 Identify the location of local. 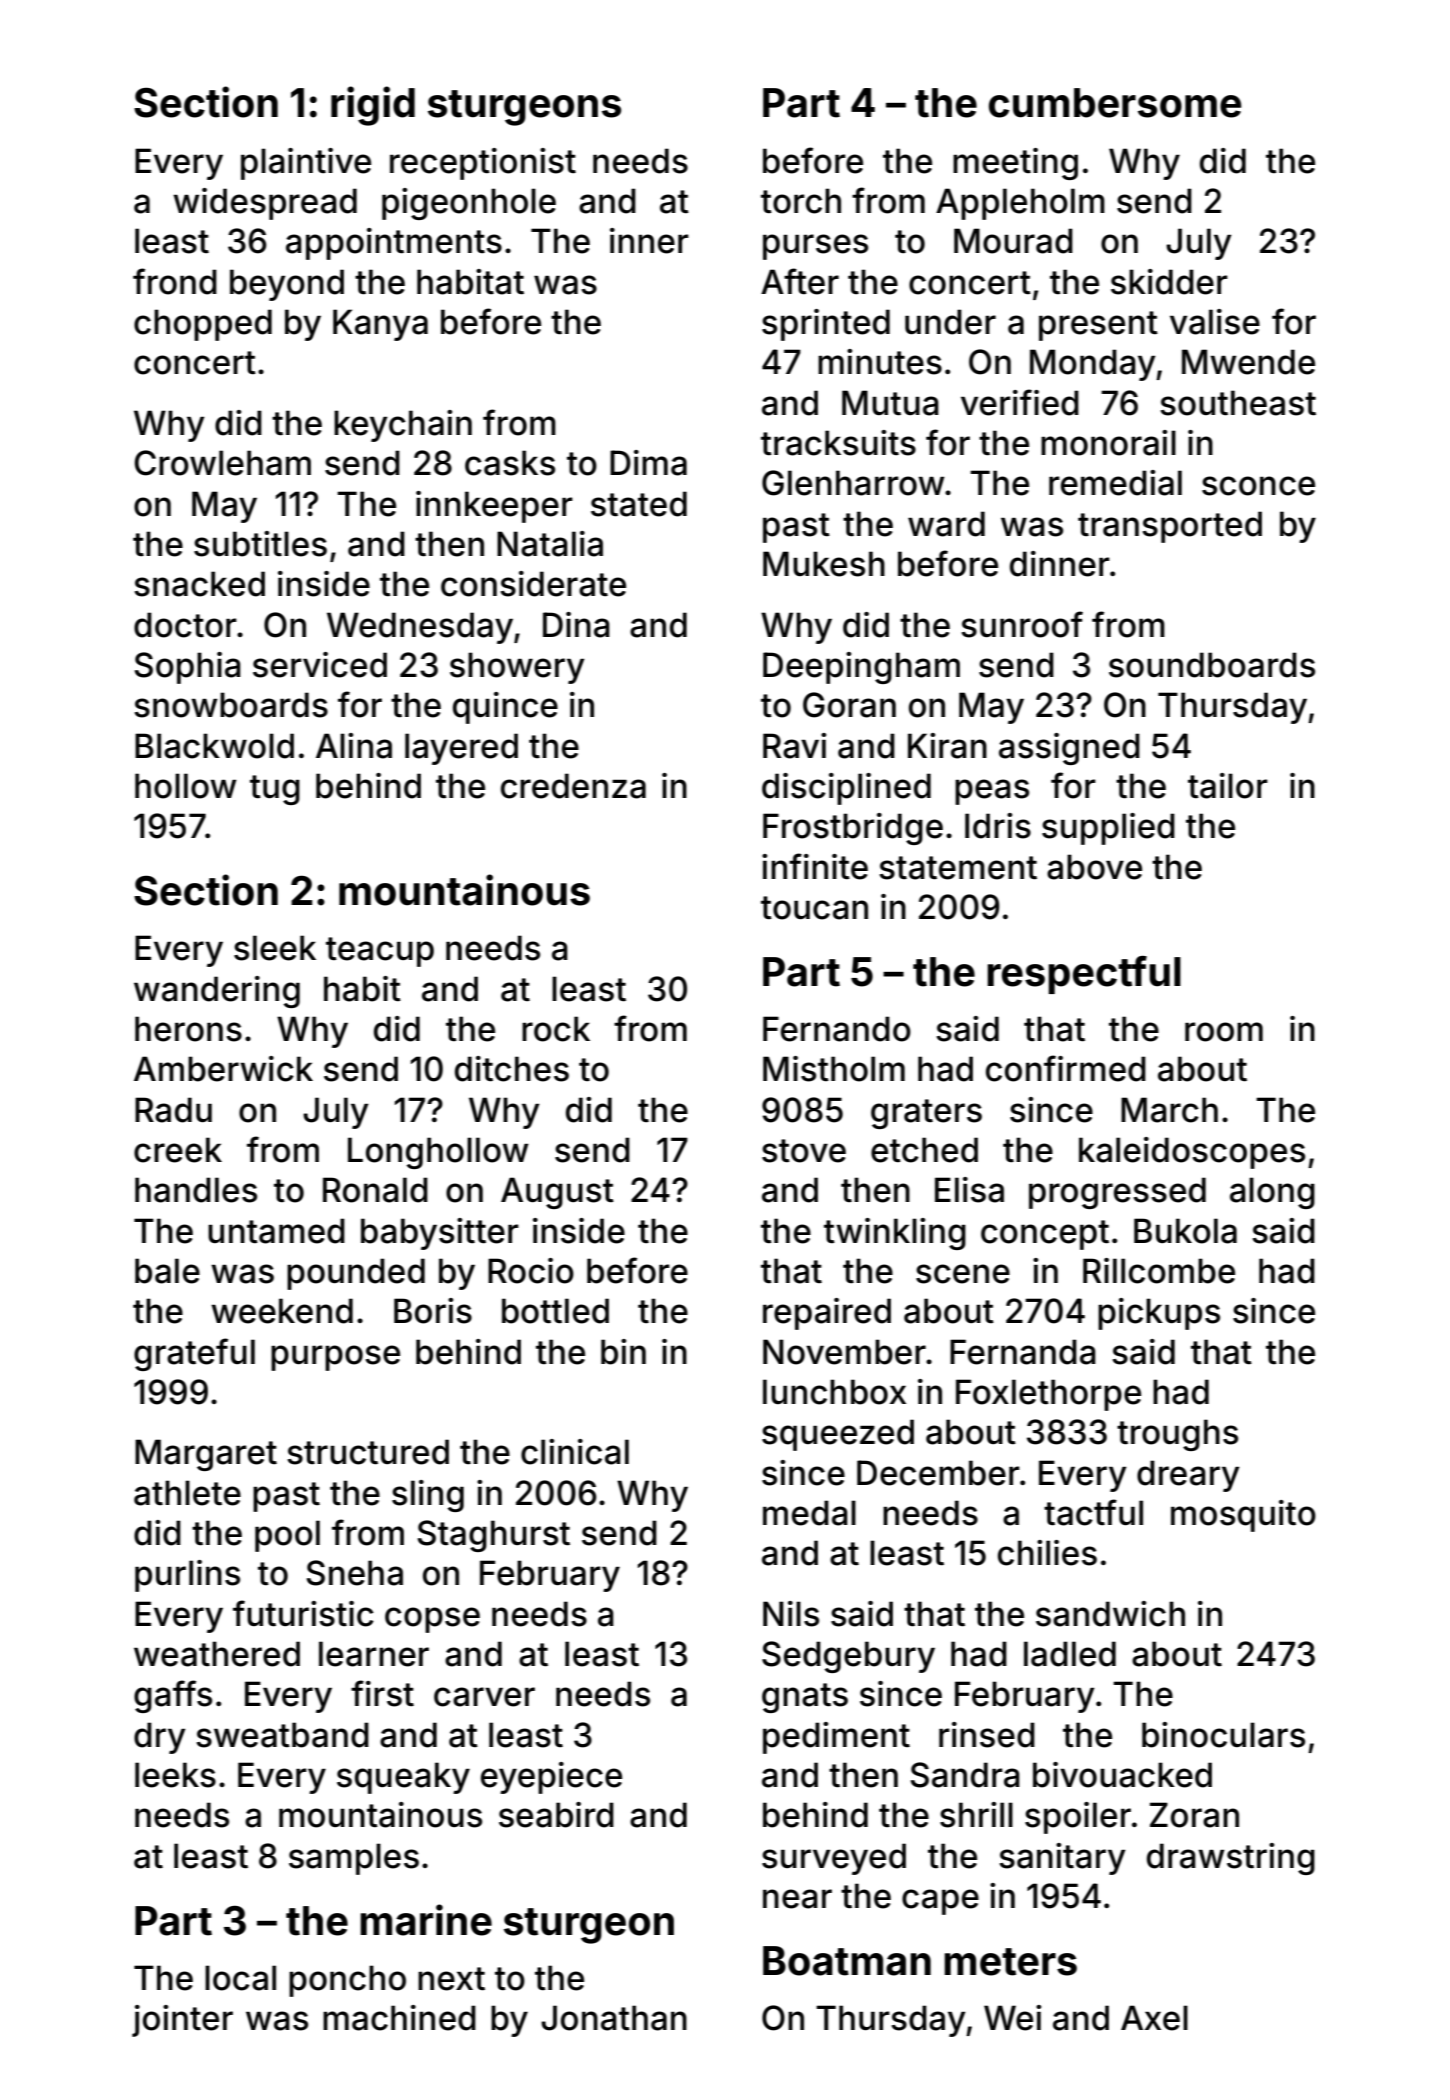
(240, 1978).
